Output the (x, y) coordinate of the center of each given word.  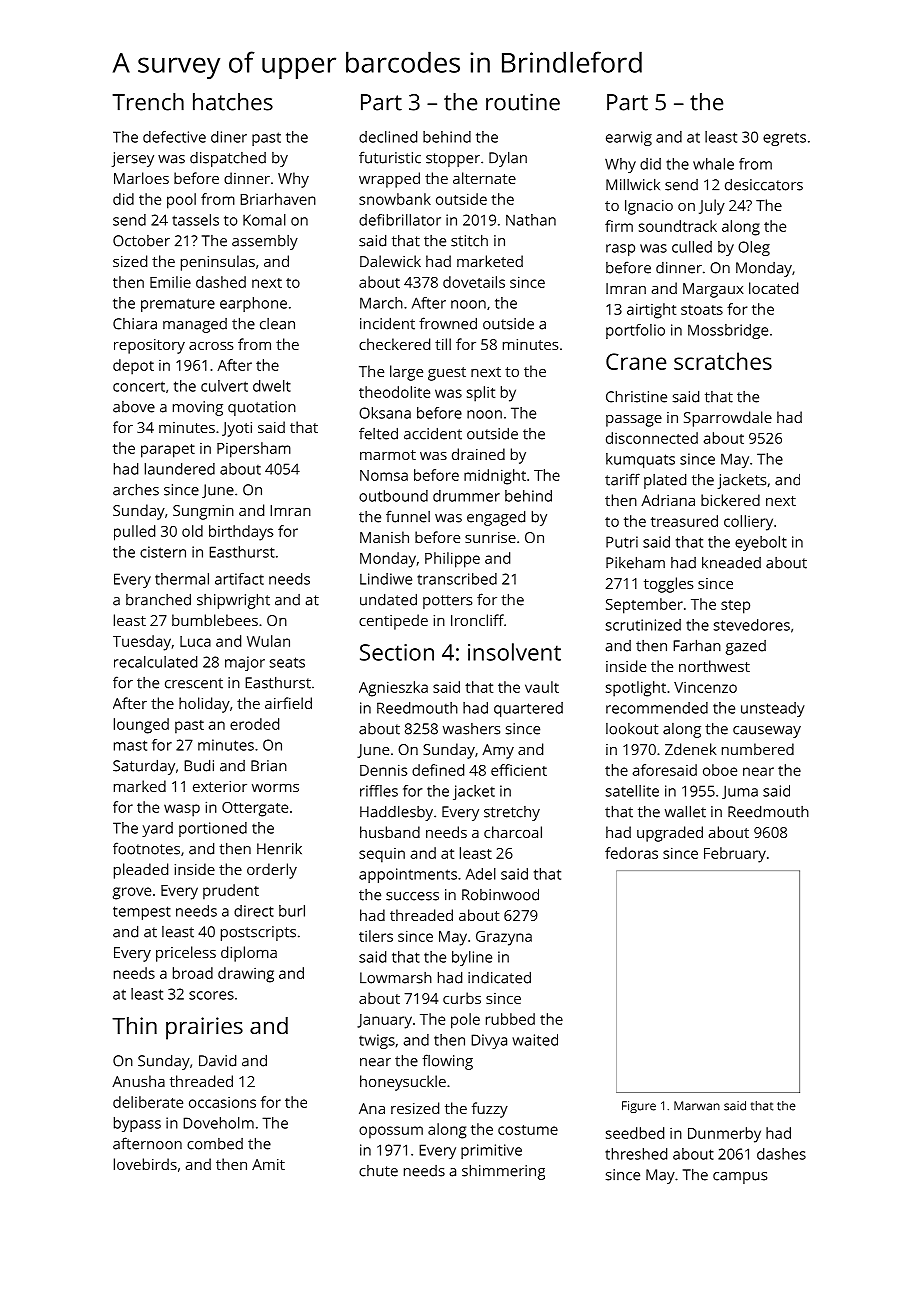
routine (523, 102)
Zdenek (690, 749)
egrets (784, 139)
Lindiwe (386, 579)
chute (378, 1171)
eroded (254, 724)
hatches (233, 102)
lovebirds (145, 1164)
